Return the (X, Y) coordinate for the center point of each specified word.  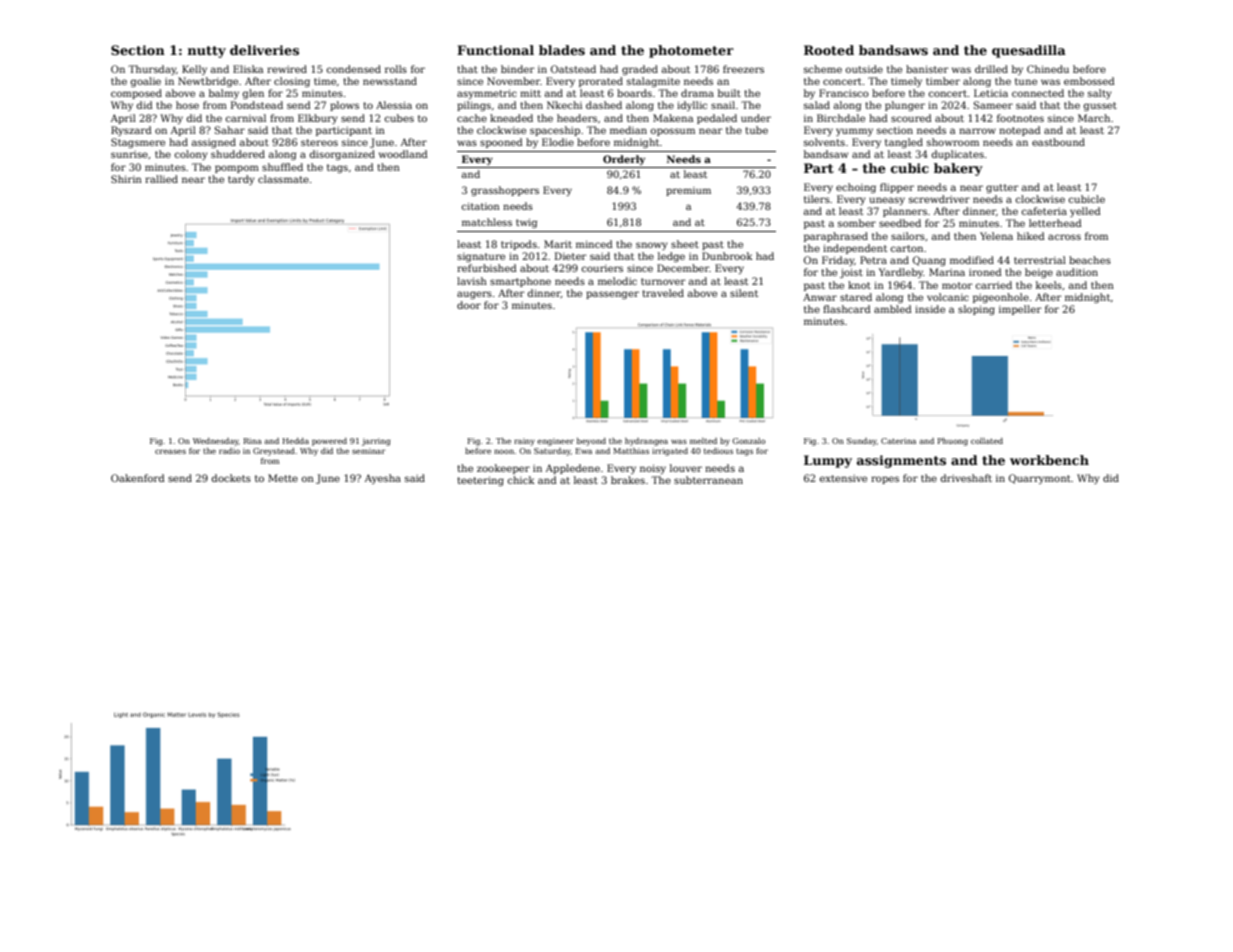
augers (474, 295)
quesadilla (1029, 51)
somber (857, 223)
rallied (161, 179)
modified (972, 260)
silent (744, 293)
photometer (691, 51)
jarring (376, 442)
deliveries (264, 50)
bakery (958, 169)
